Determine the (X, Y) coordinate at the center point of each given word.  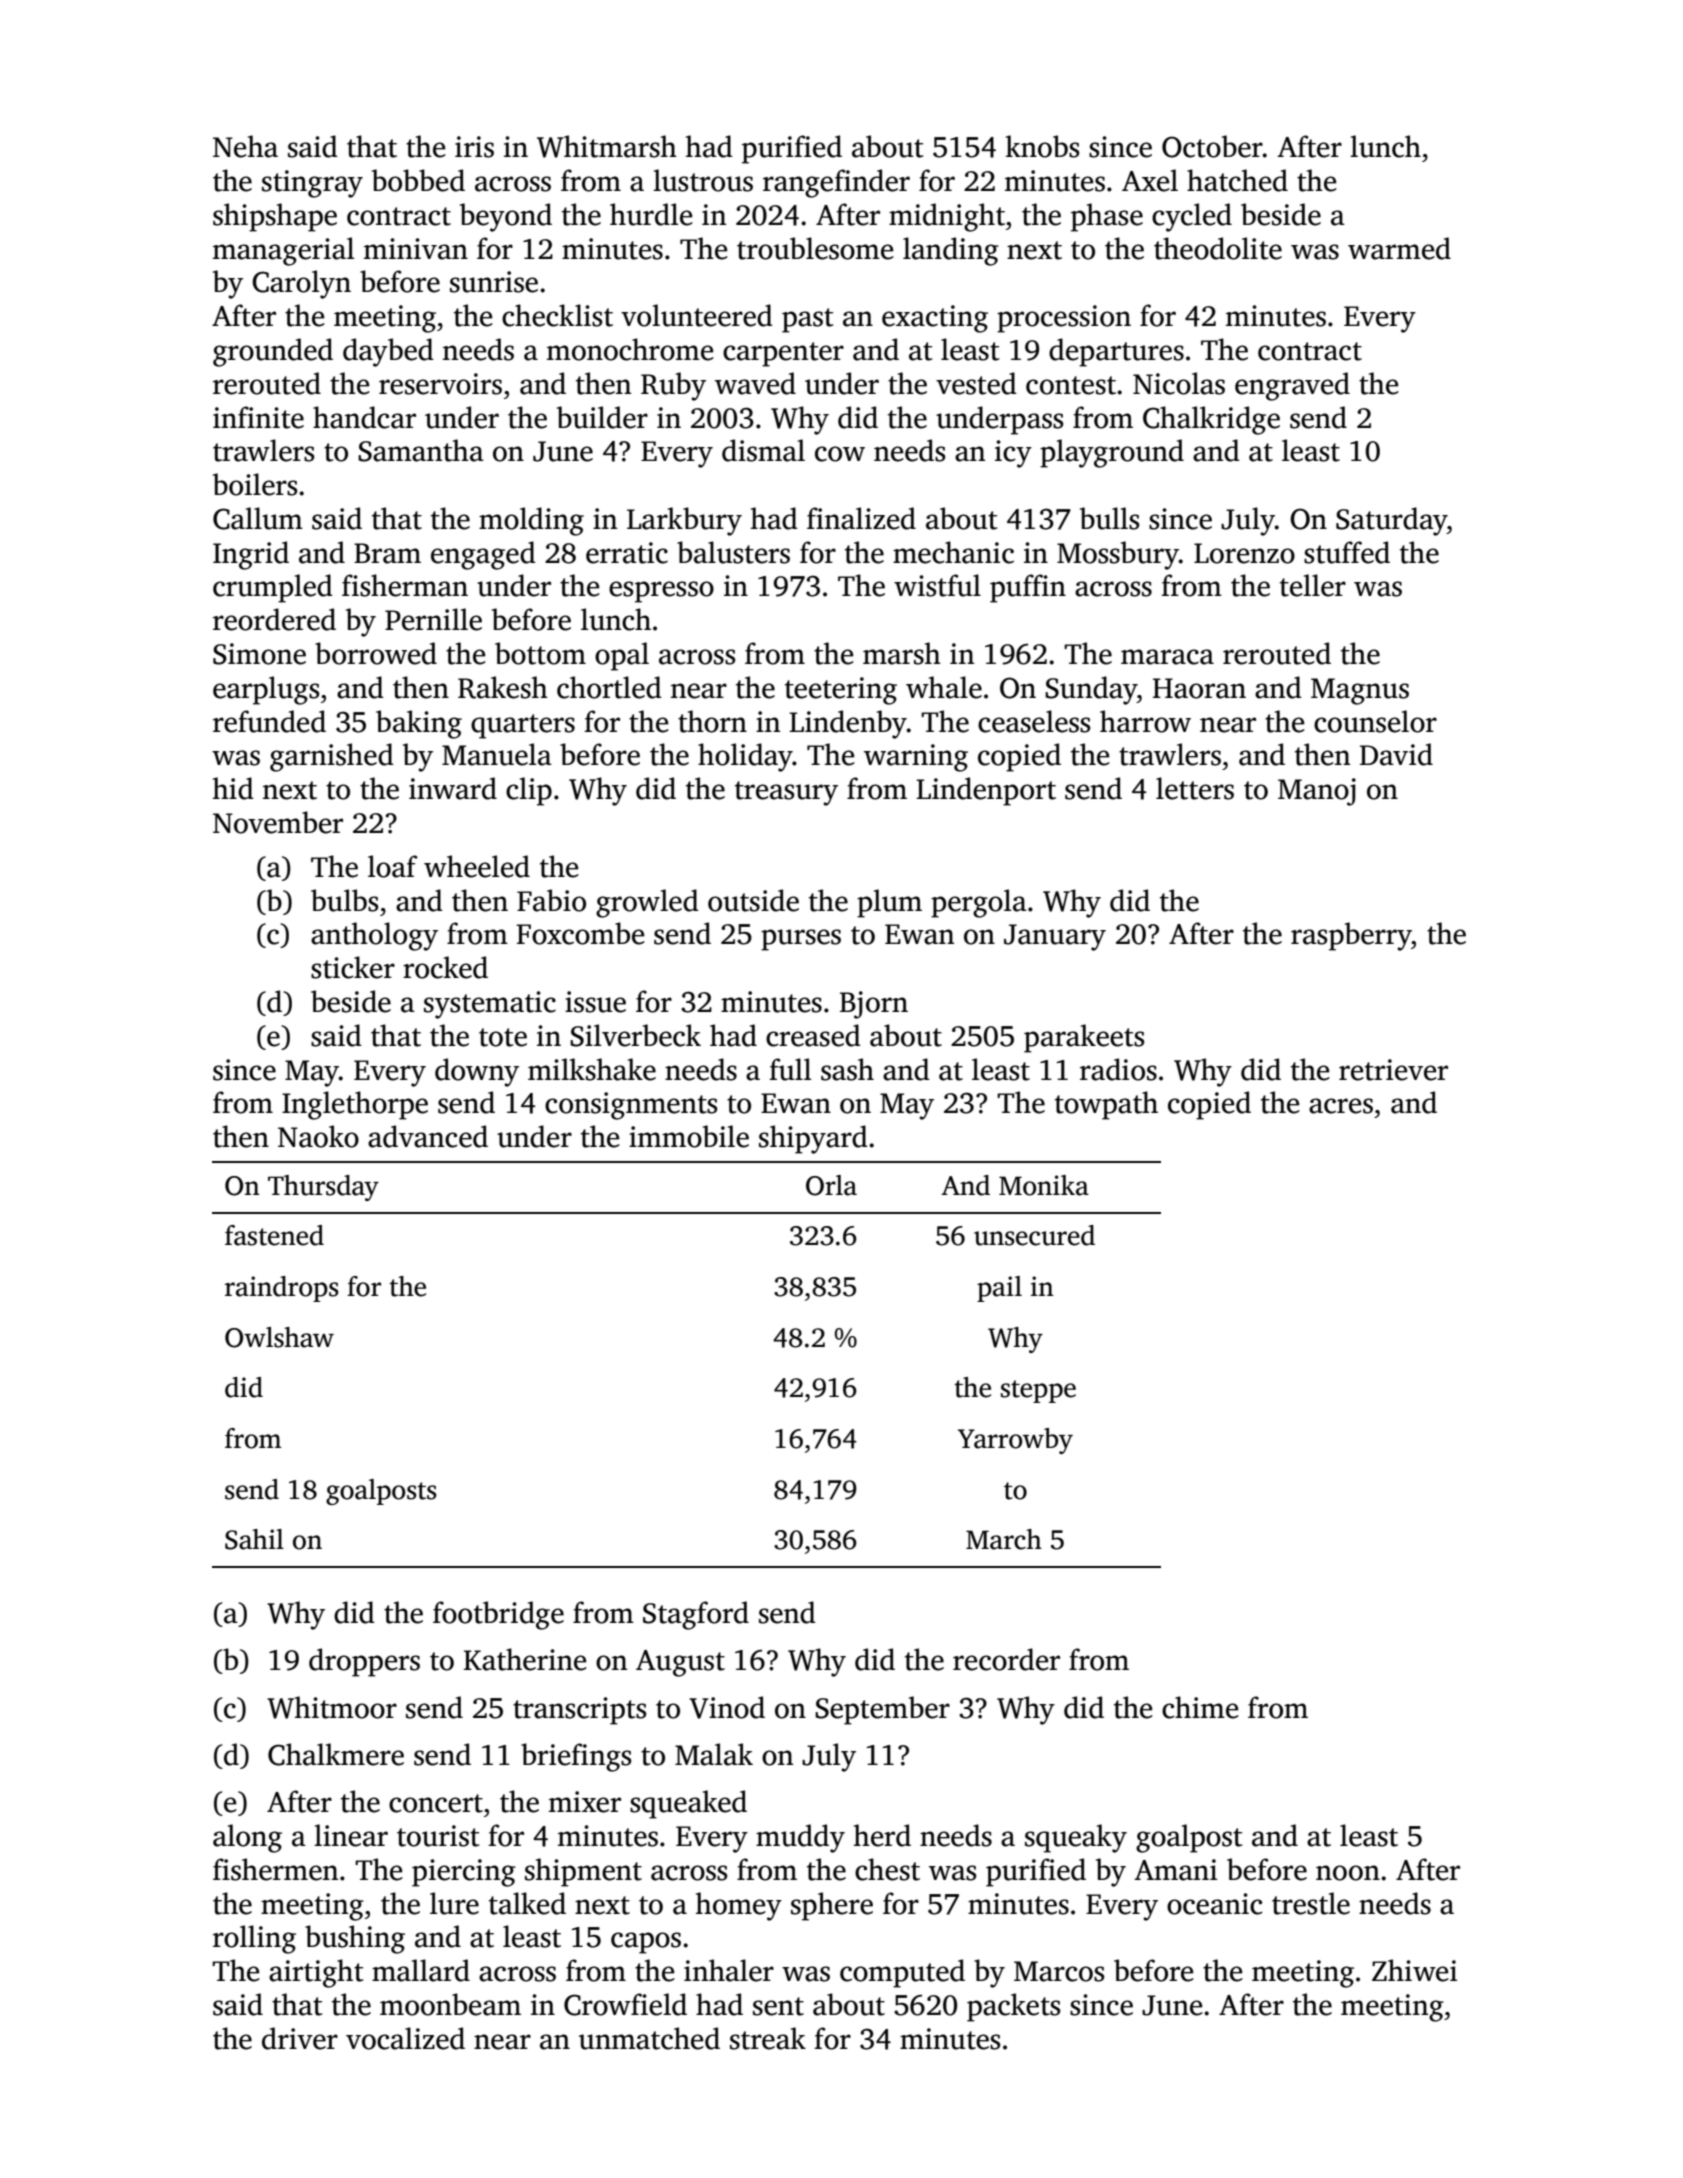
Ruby (673, 386)
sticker (353, 967)
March (1004, 1539)
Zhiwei (1414, 1970)
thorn (712, 721)
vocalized (405, 2038)
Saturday (1391, 521)
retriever (1393, 1070)
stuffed (1347, 552)
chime (1200, 1707)
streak (768, 2038)
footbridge (498, 1615)
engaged (483, 555)
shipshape (275, 217)
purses (801, 940)
